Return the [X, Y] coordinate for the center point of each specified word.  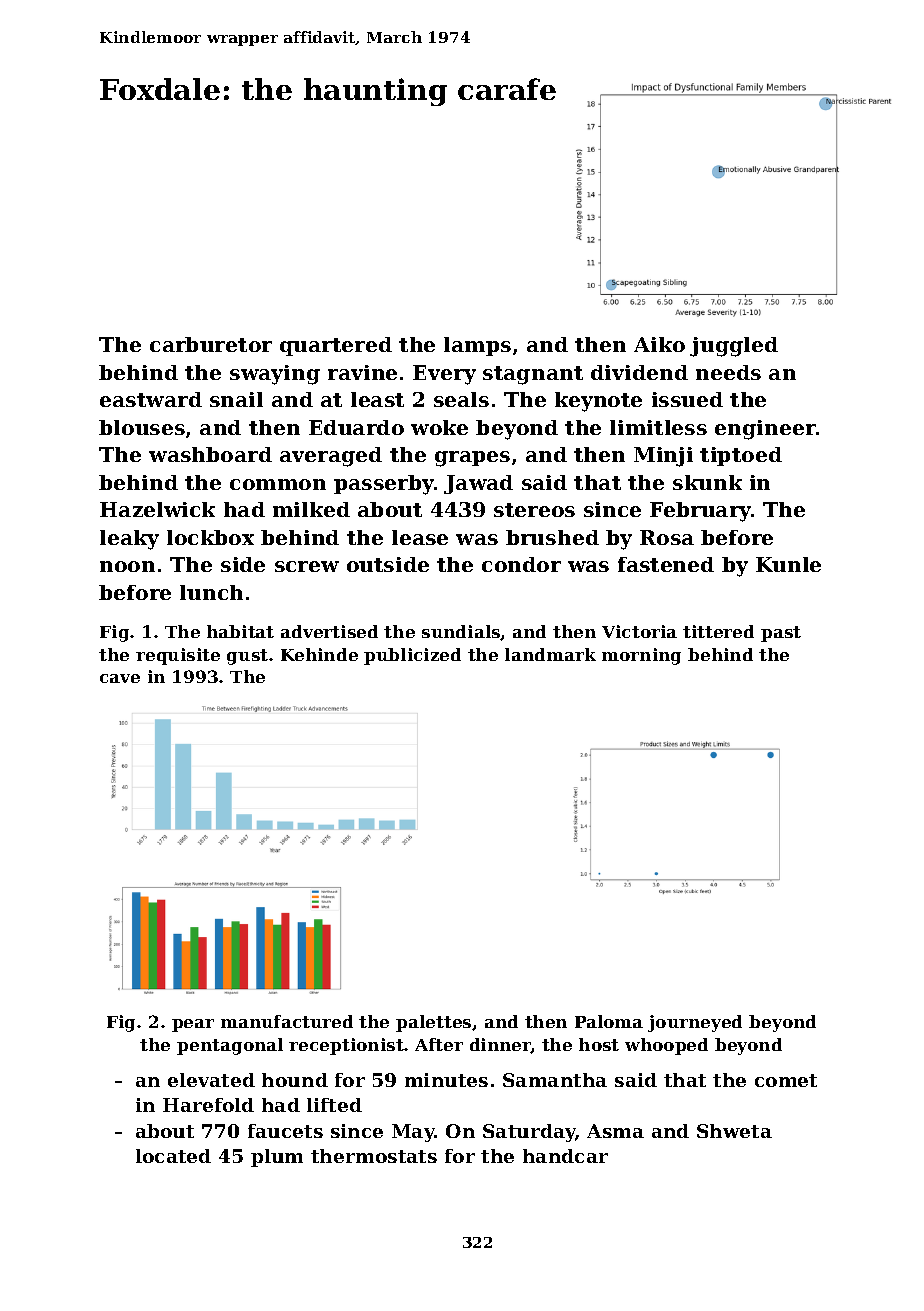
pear [193, 1025]
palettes [433, 1023]
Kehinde [319, 654]
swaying [275, 375]
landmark [550, 654]
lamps [477, 346]
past [781, 634]
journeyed [695, 1023]
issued [687, 399]
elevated [211, 1080]
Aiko [659, 344]
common [278, 484]
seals [461, 399]
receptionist [347, 1046]
